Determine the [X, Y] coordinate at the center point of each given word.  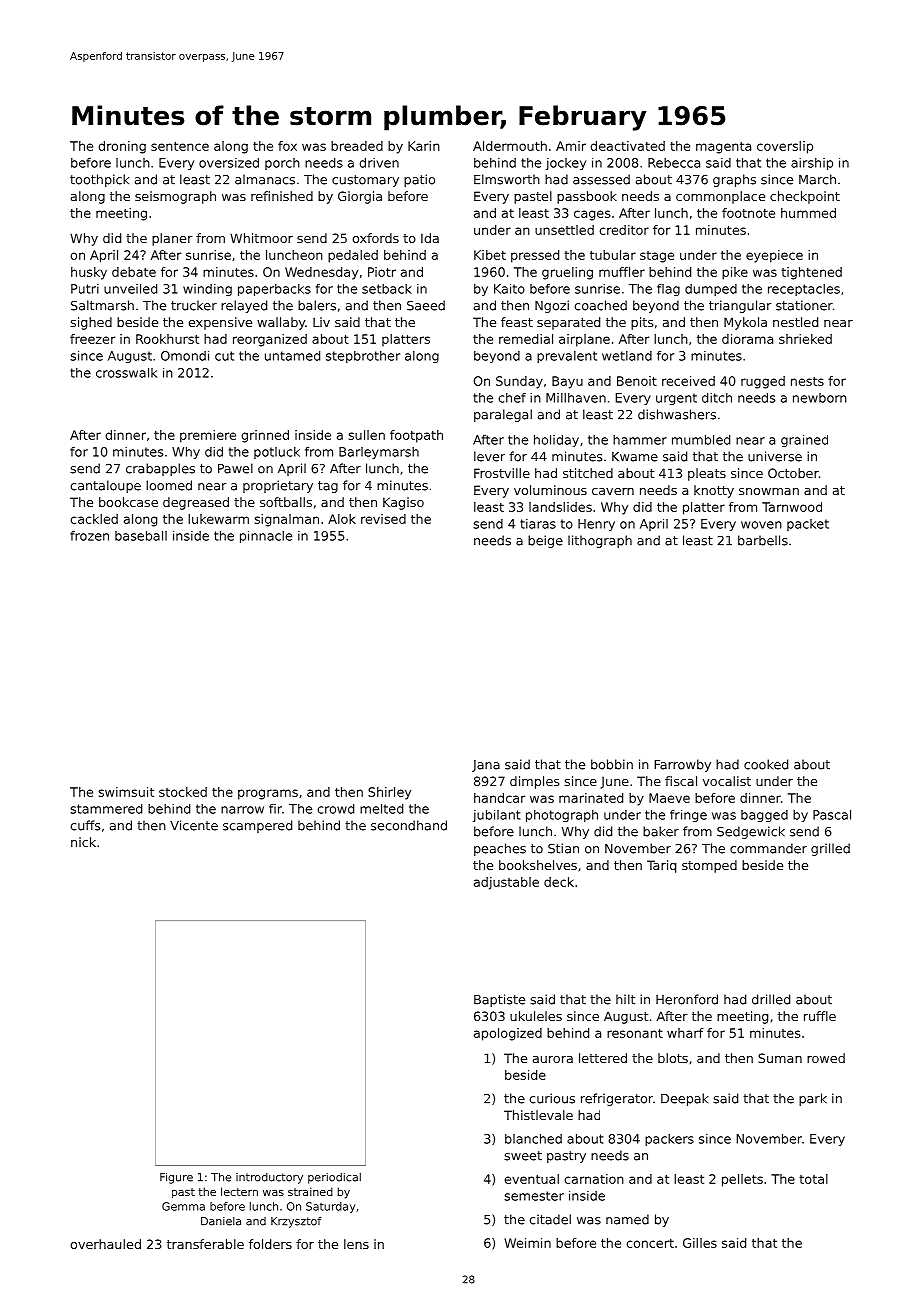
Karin [424, 146]
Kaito [509, 289]
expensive [220, 323]
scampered [257, 826]
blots [673, 1058]
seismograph [175, 197]
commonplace [720, 197]
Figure [176, 1178]
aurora [553, 1059]
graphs [734, 180]
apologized [508, 1034]
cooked [766, 764]
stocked [183, 792]
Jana [486, 766]
